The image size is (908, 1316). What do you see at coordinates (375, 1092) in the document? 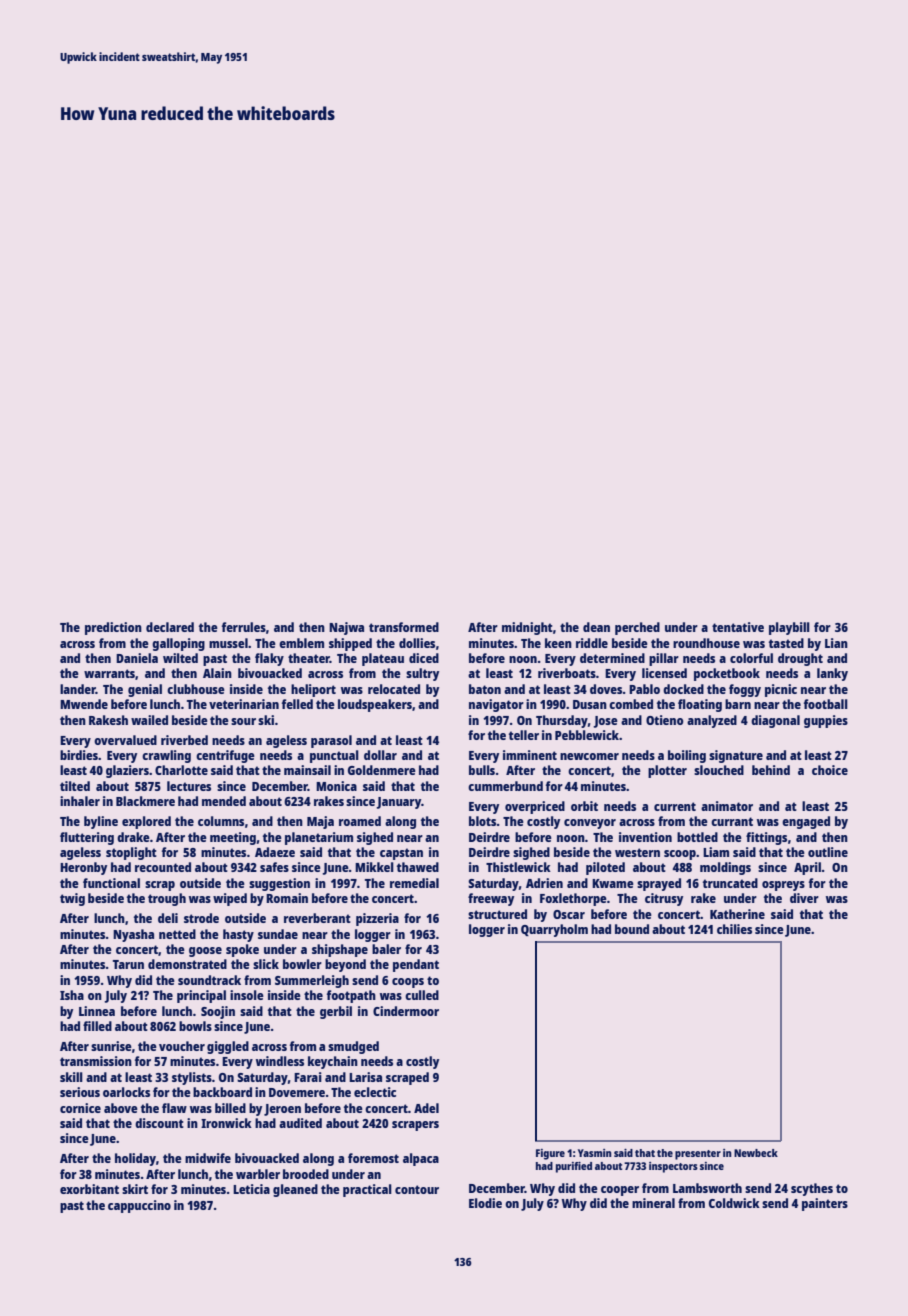
I see `eclectic` at bounding box center [375, 1092].
